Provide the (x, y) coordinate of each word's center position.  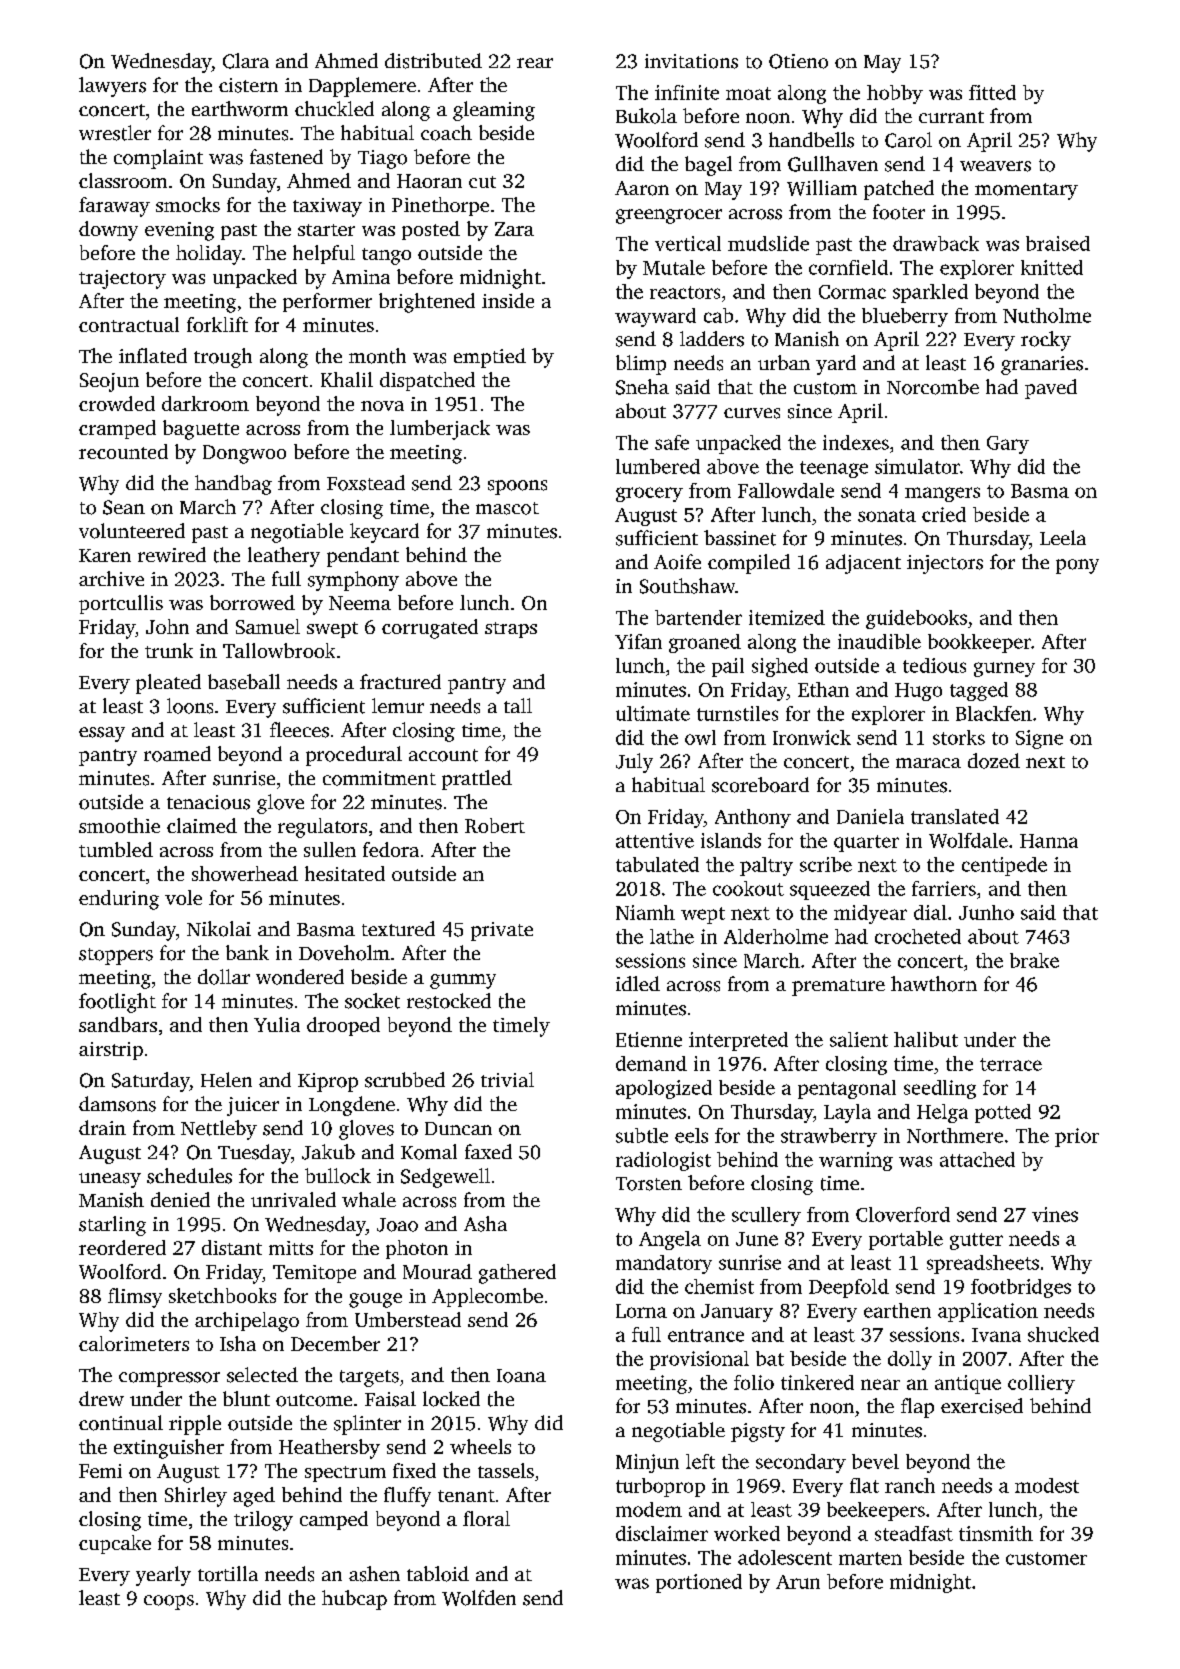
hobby (895, 94)
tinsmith (996, 1533)
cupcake (115, 1544)
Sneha (642, 387)
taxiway (327, 207)
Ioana (521, 1376)
